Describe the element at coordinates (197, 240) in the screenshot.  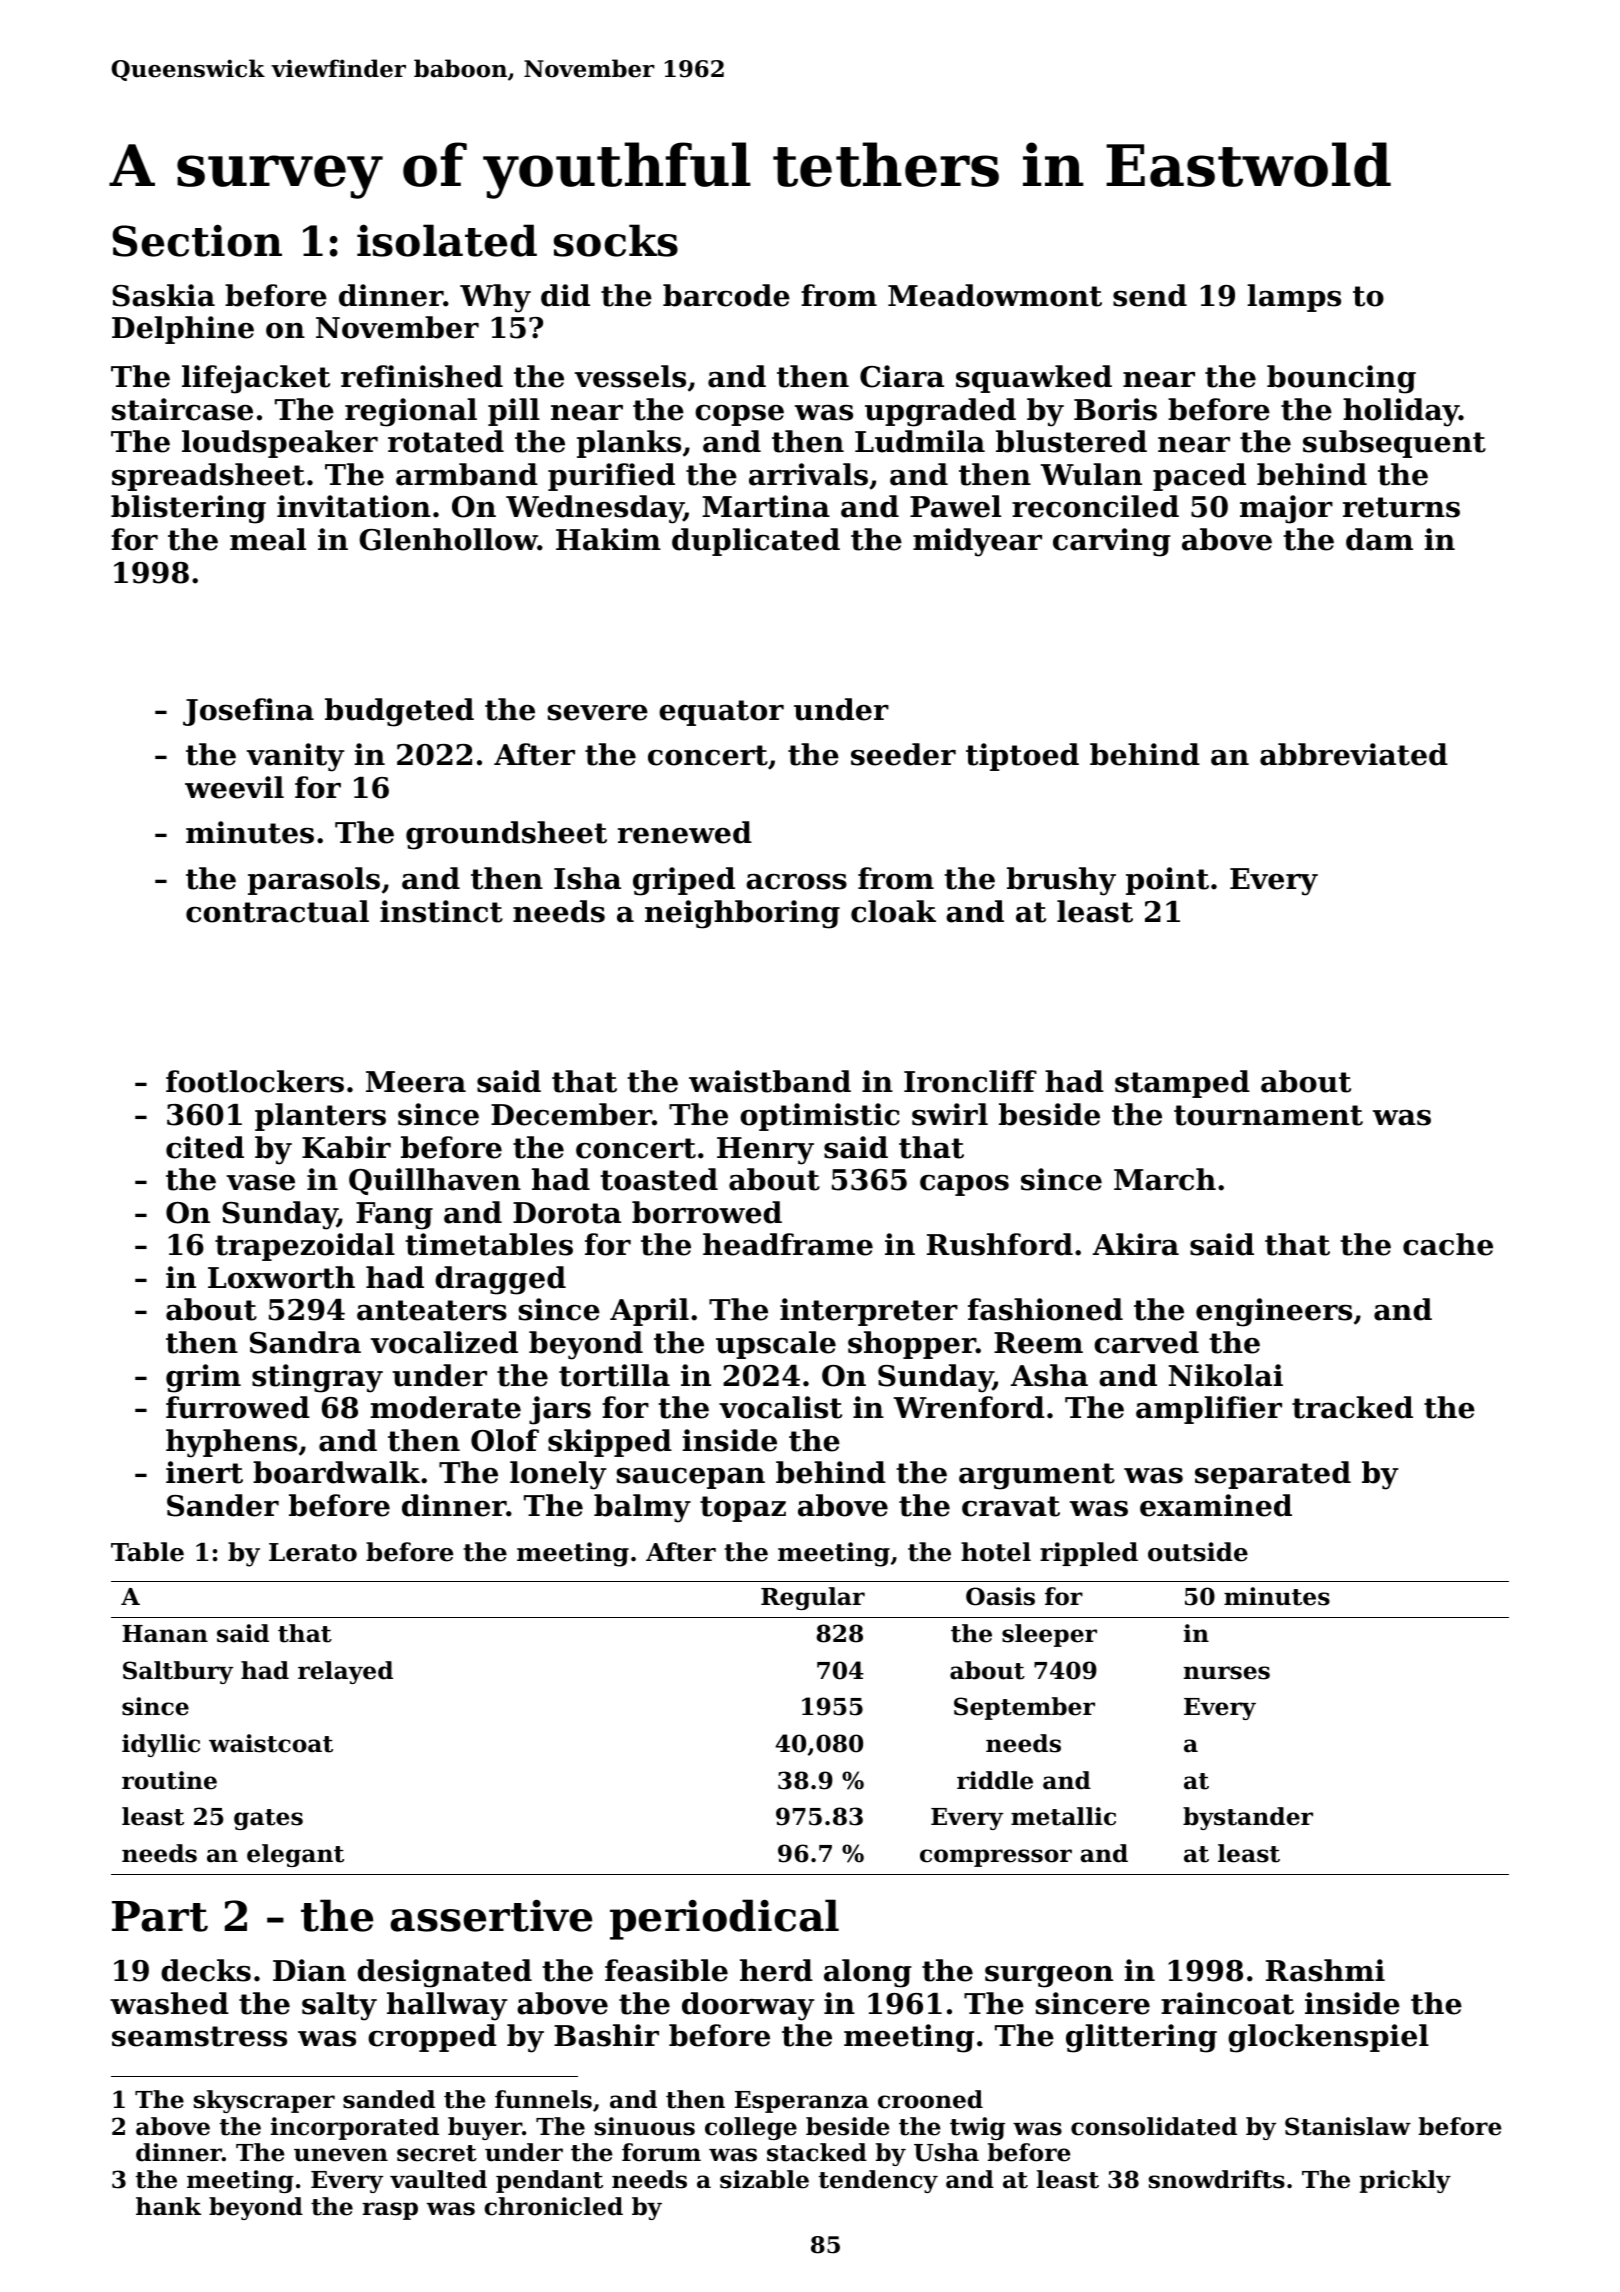
I see `Section` at that location.
